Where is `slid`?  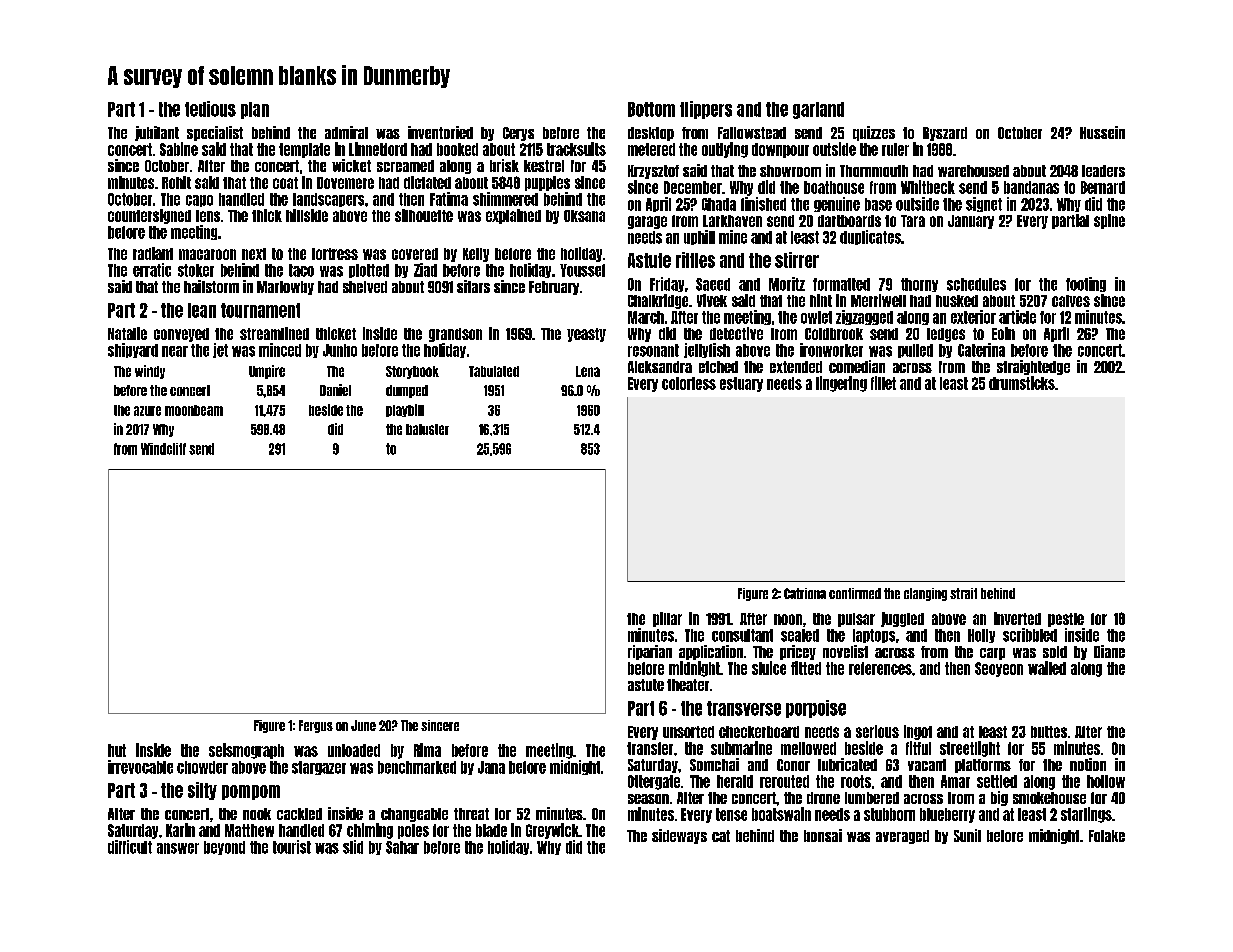 slid is located at coordinates (353, 847).
